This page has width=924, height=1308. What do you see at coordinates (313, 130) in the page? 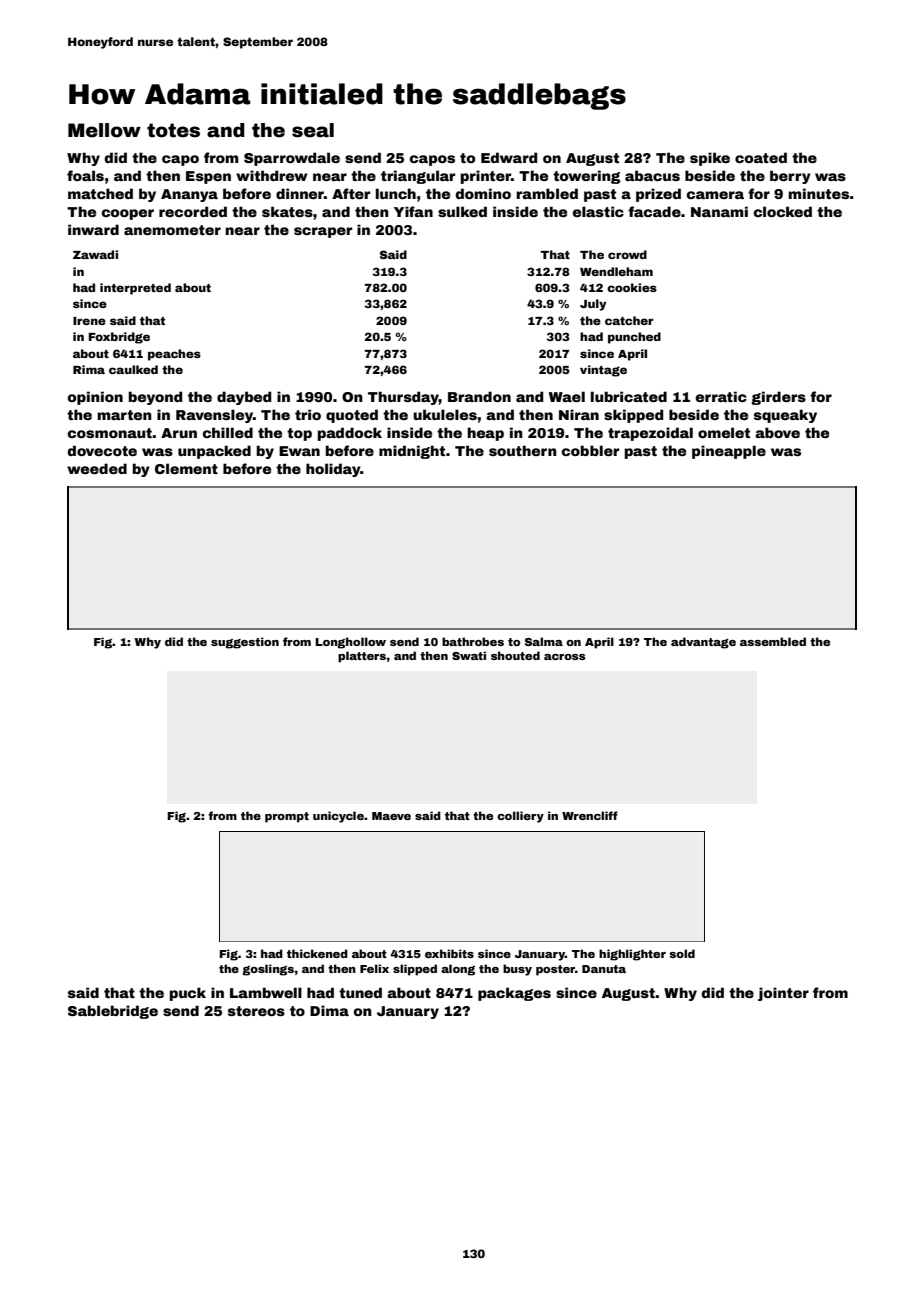
I see `seal` at bounding box center [313, 130].
